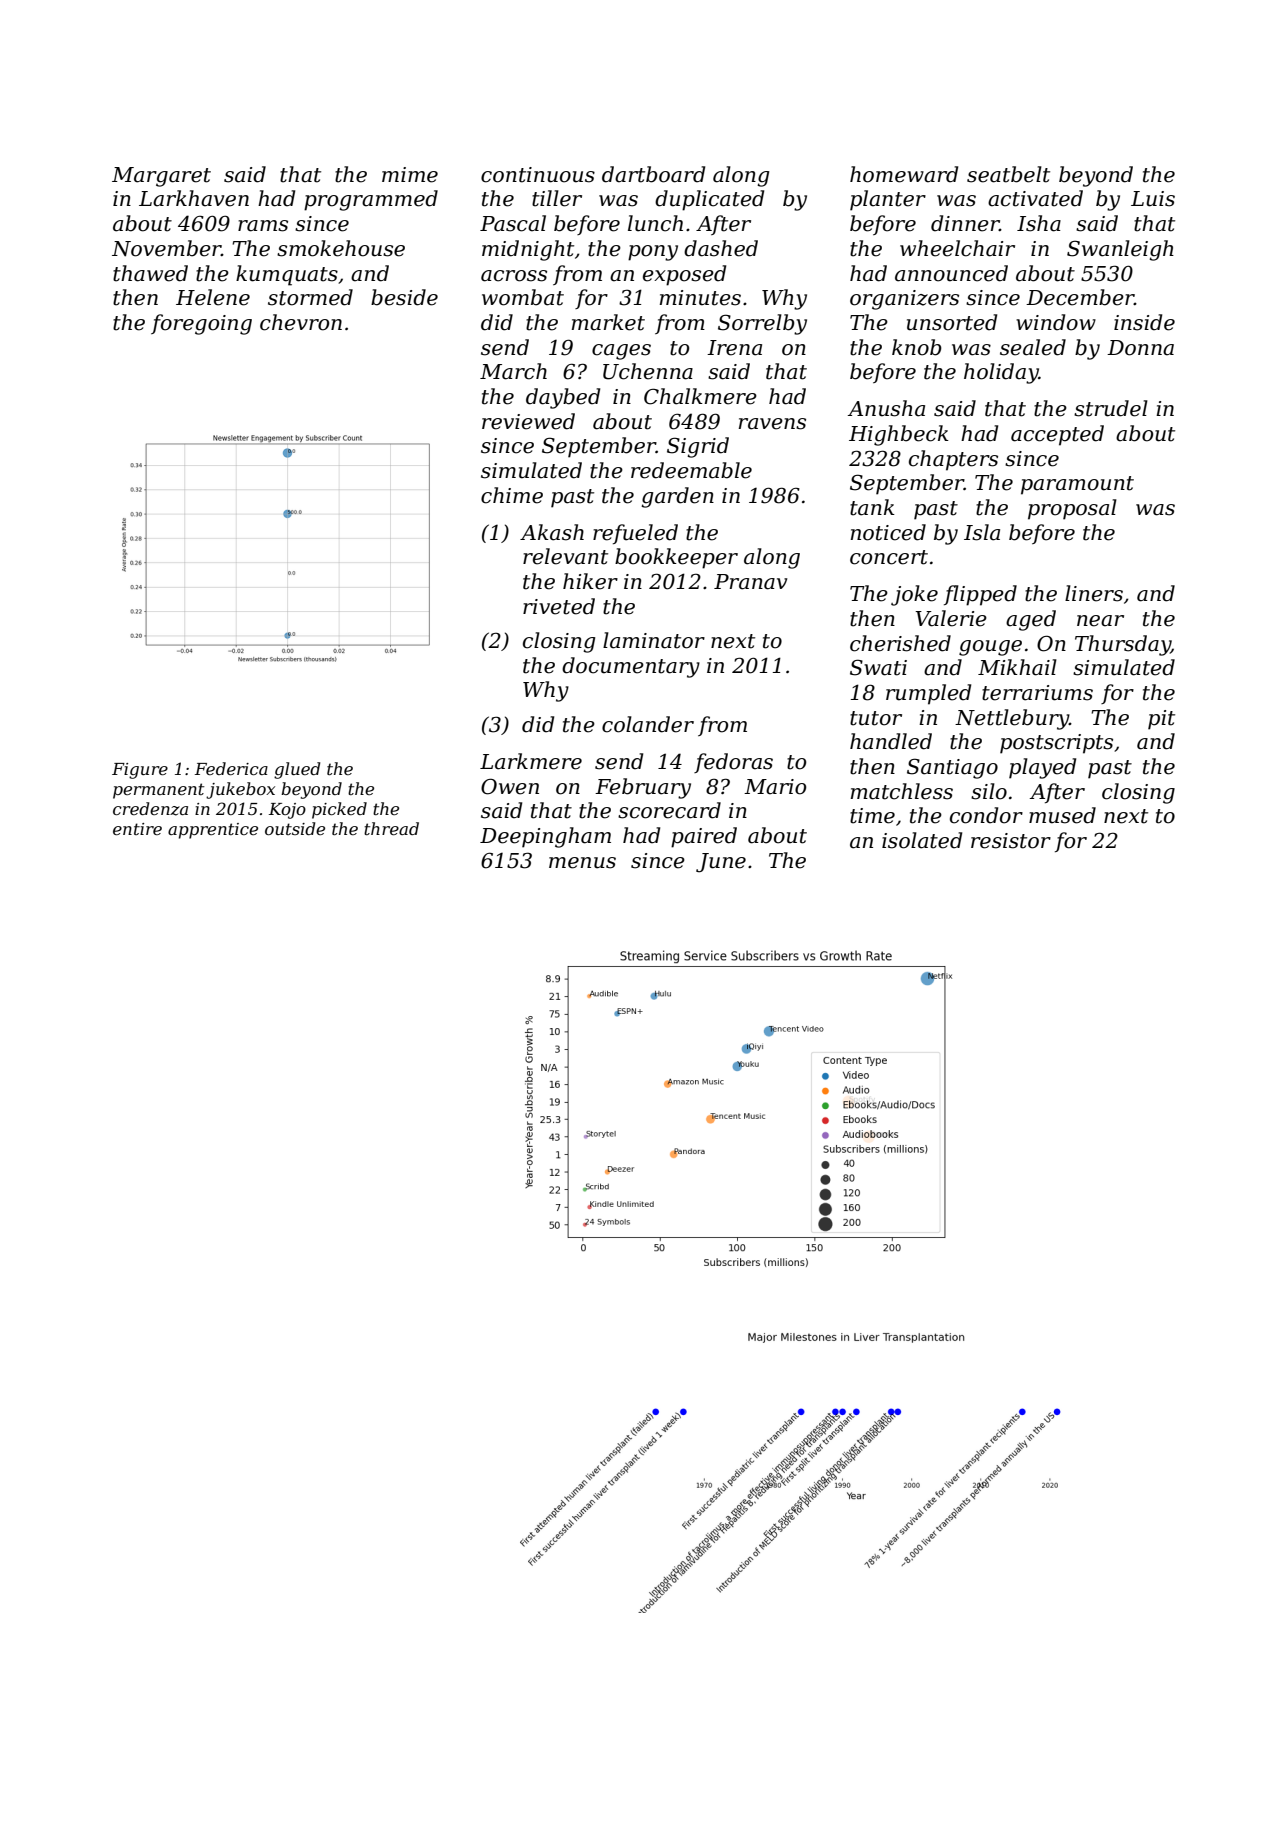  Describe the element at coordinates (201, 324) in the document. I see `foregoing` at that location.
